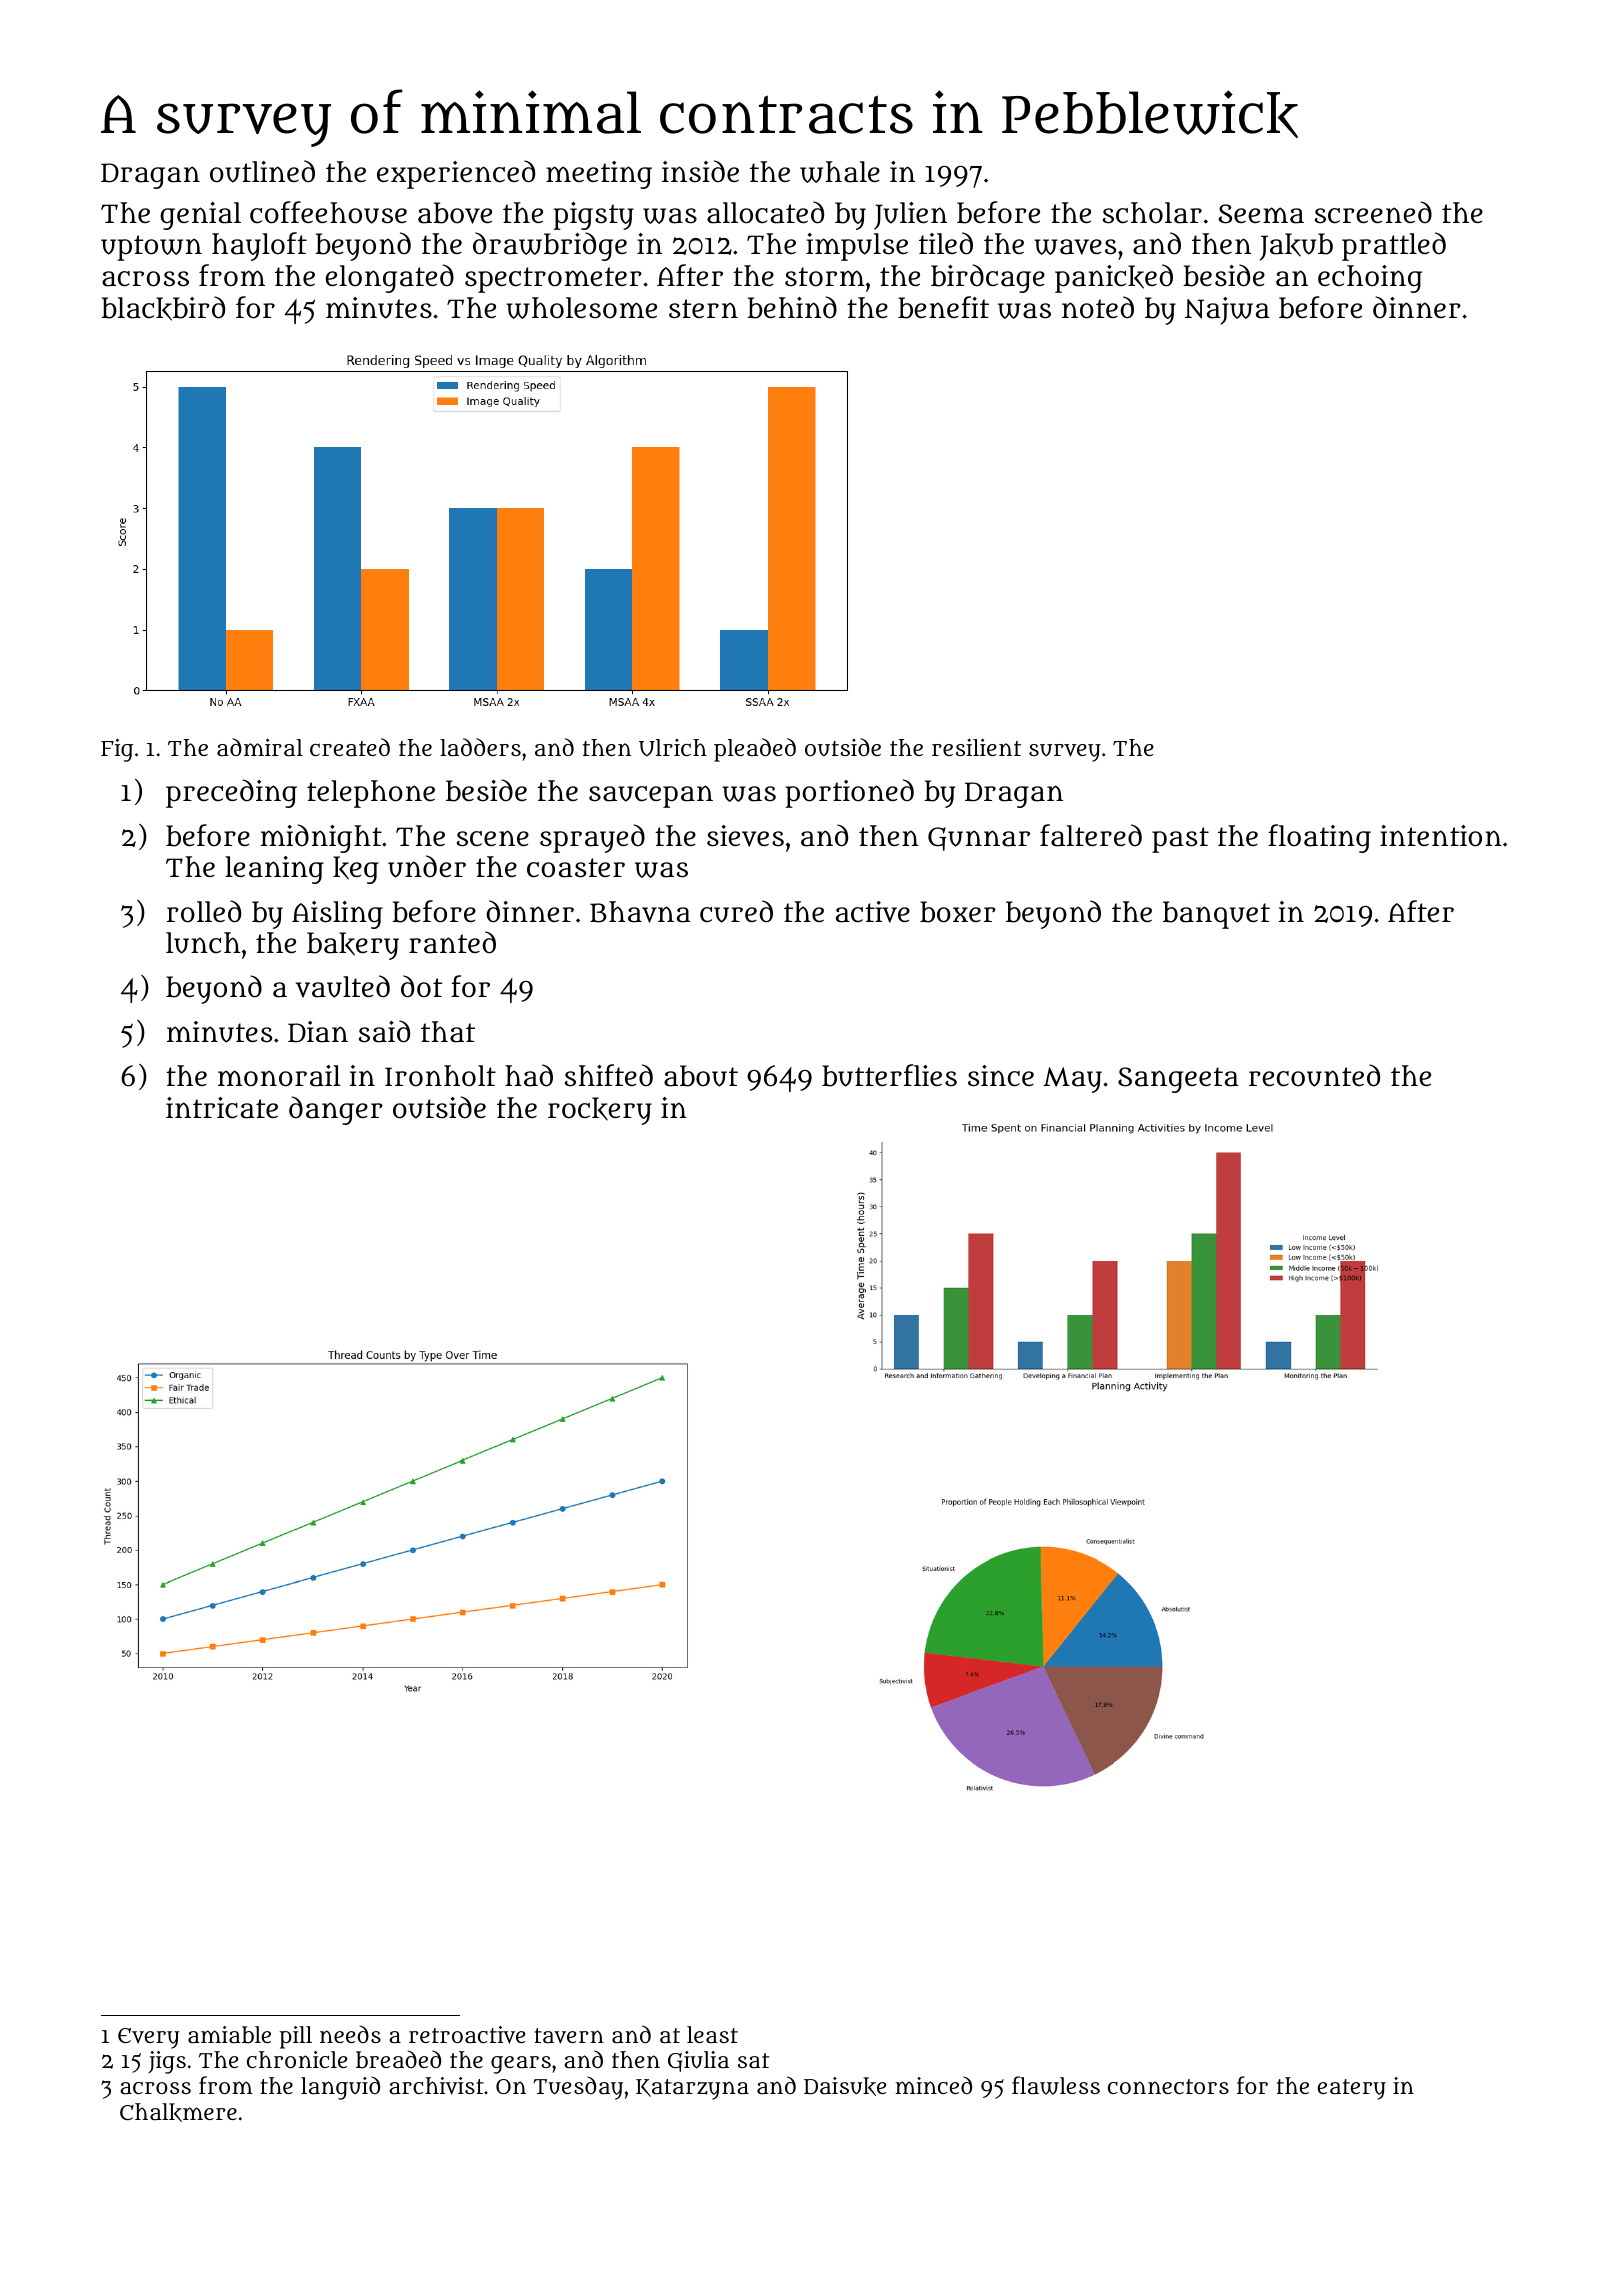  I want to click on Chalkmere, so click(178, 2112).
